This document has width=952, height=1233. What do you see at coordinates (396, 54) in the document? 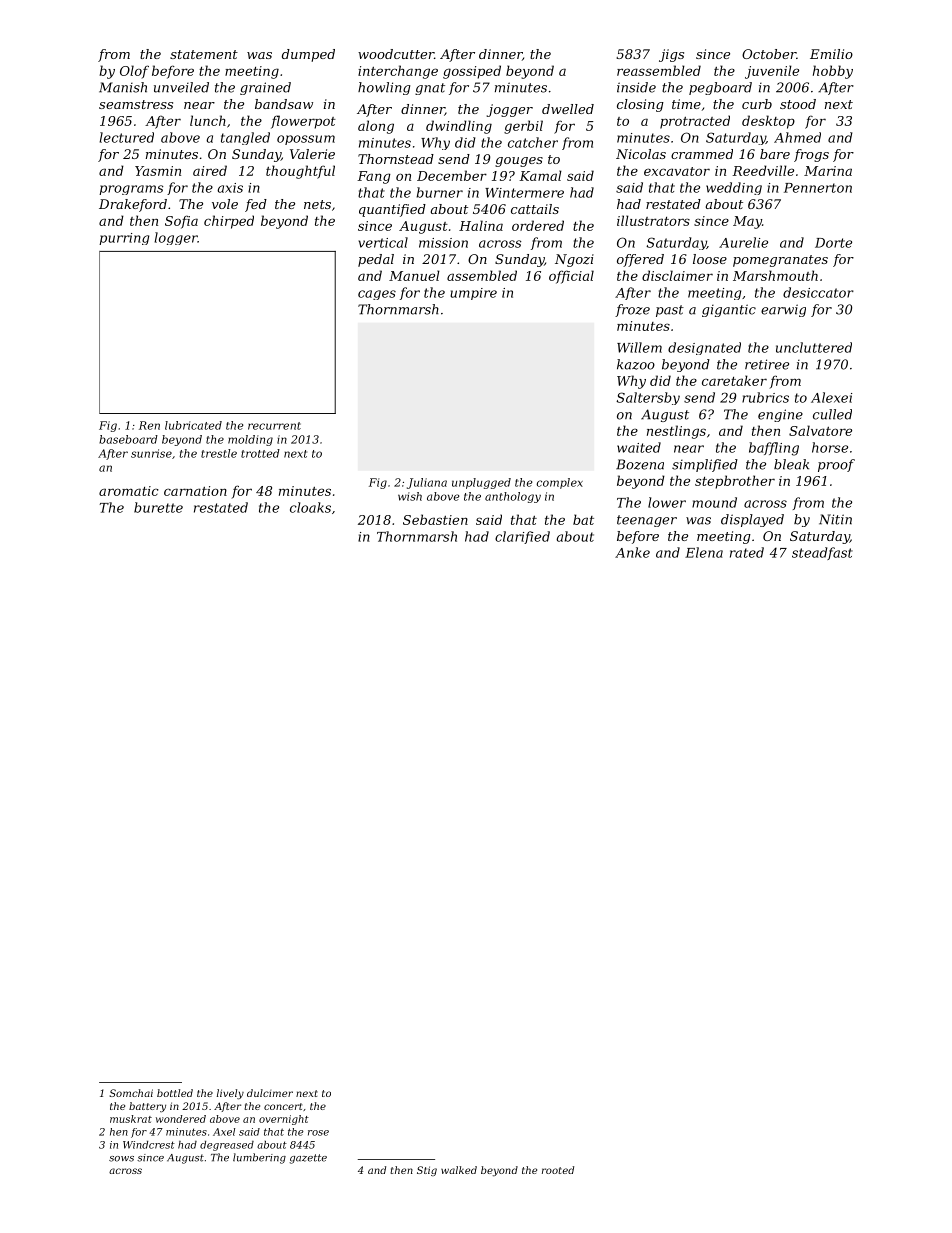
I see `woodcutter` at bounding box center [396, 54].
